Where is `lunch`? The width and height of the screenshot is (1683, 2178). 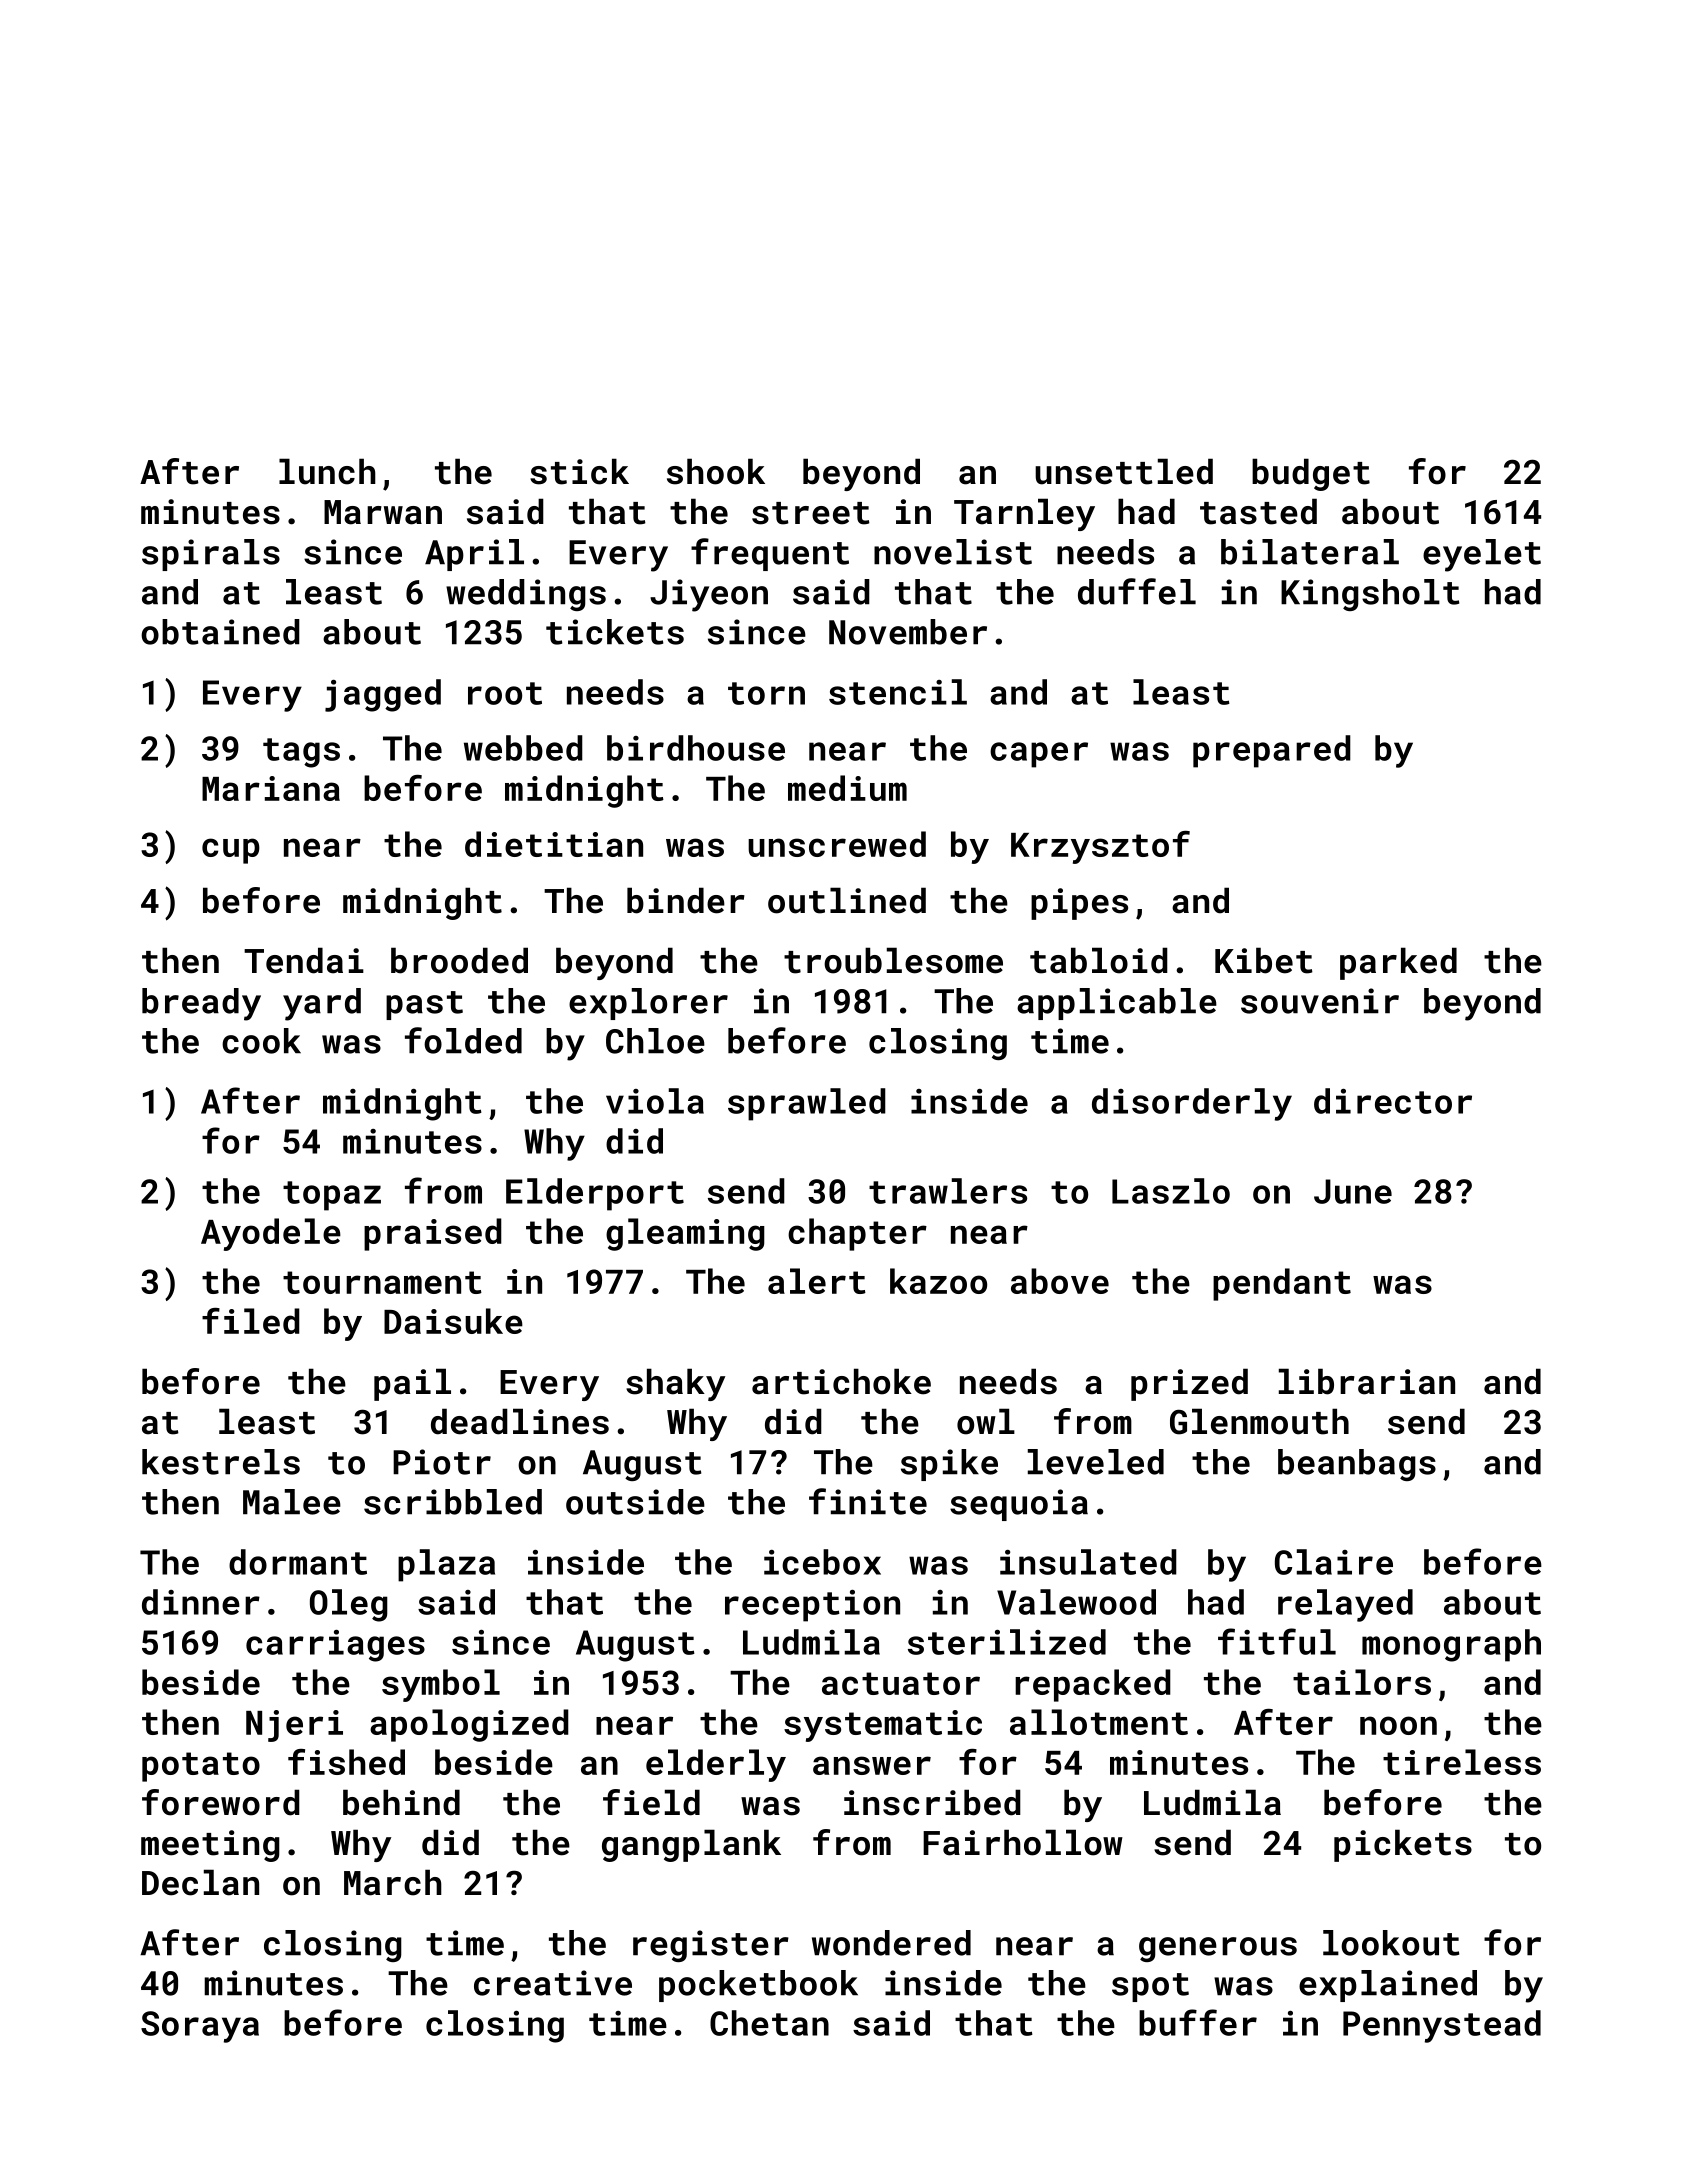 lunch is located at coordinates (327, 471).
